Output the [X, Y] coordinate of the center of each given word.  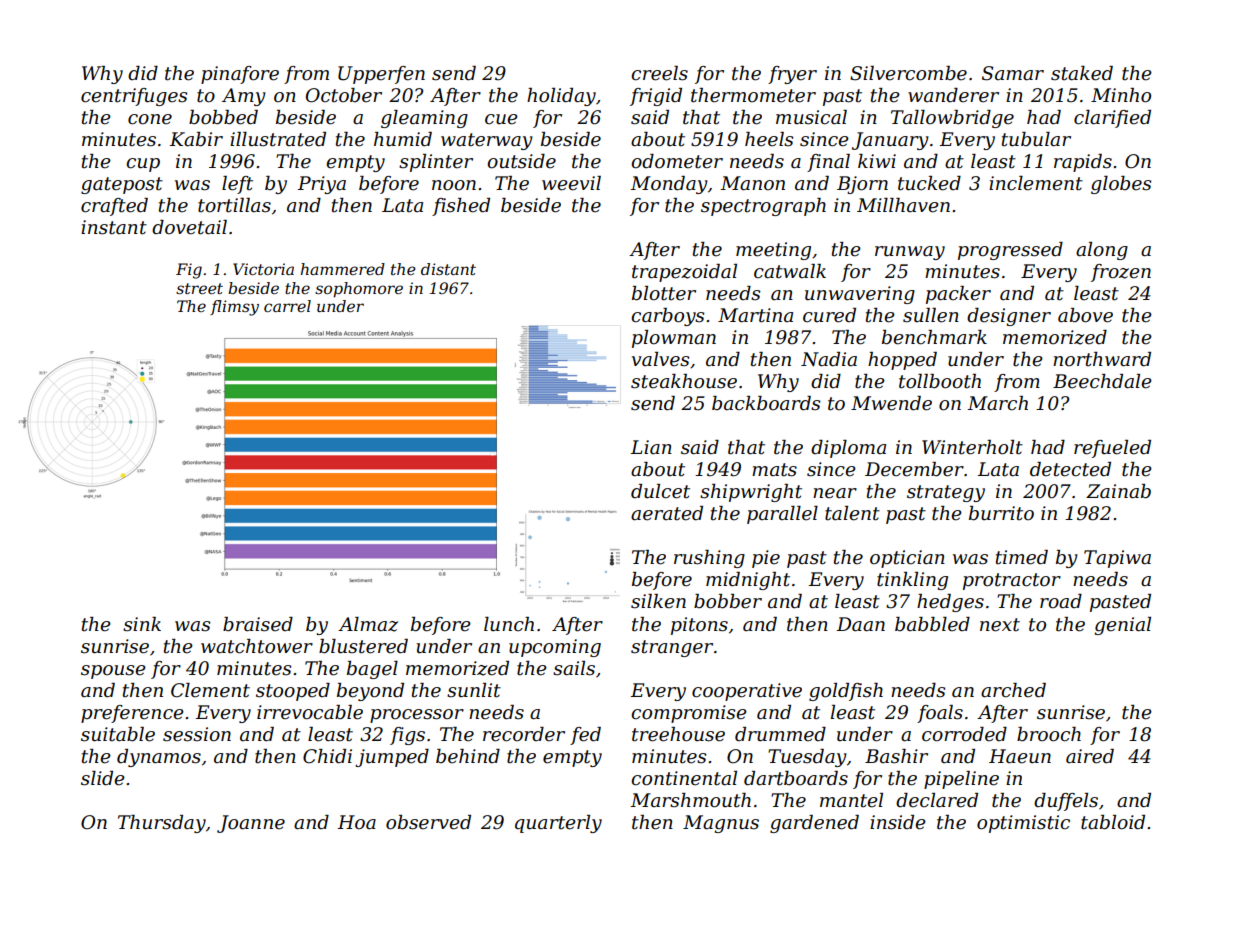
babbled [932, 624]
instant [114, 227]
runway [910, 253]
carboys [667, 317]
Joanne [251, 824]
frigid [656, 97]
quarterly [558, 824]
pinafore [240, 75]
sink [142, 624]
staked [1082, 73]
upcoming [555, 648]
